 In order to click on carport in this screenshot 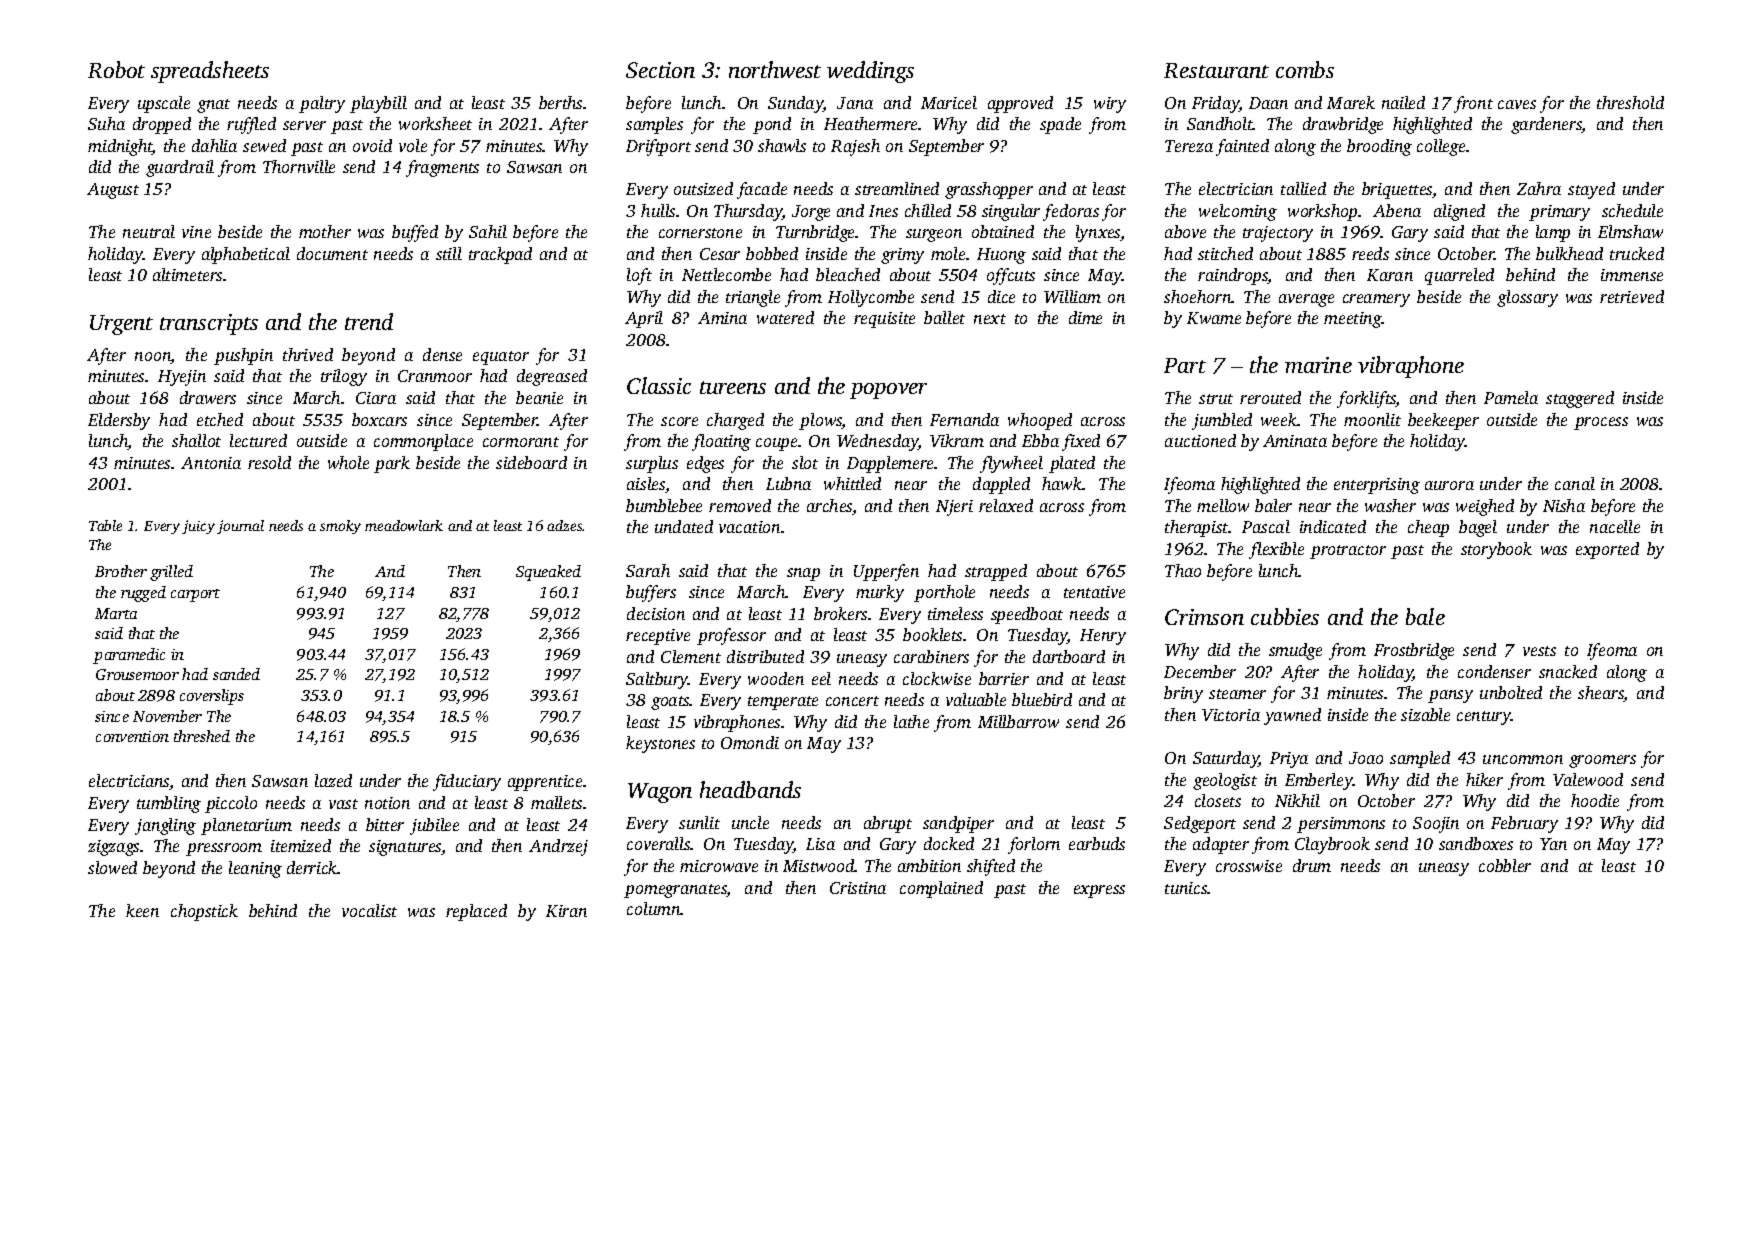, I will do `click(195, 595)`.
